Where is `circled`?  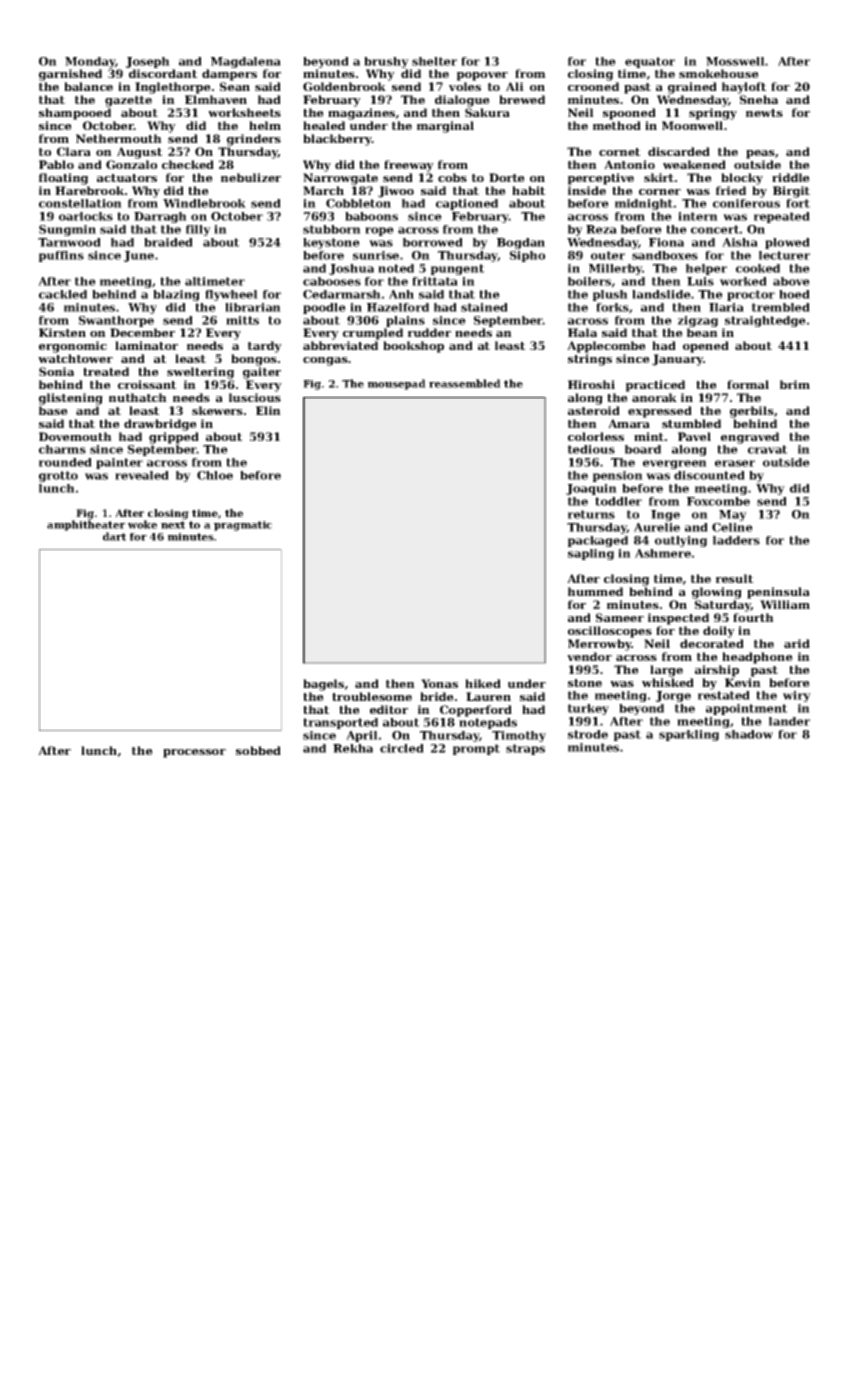 circled is located at coordinates (402, 748).
